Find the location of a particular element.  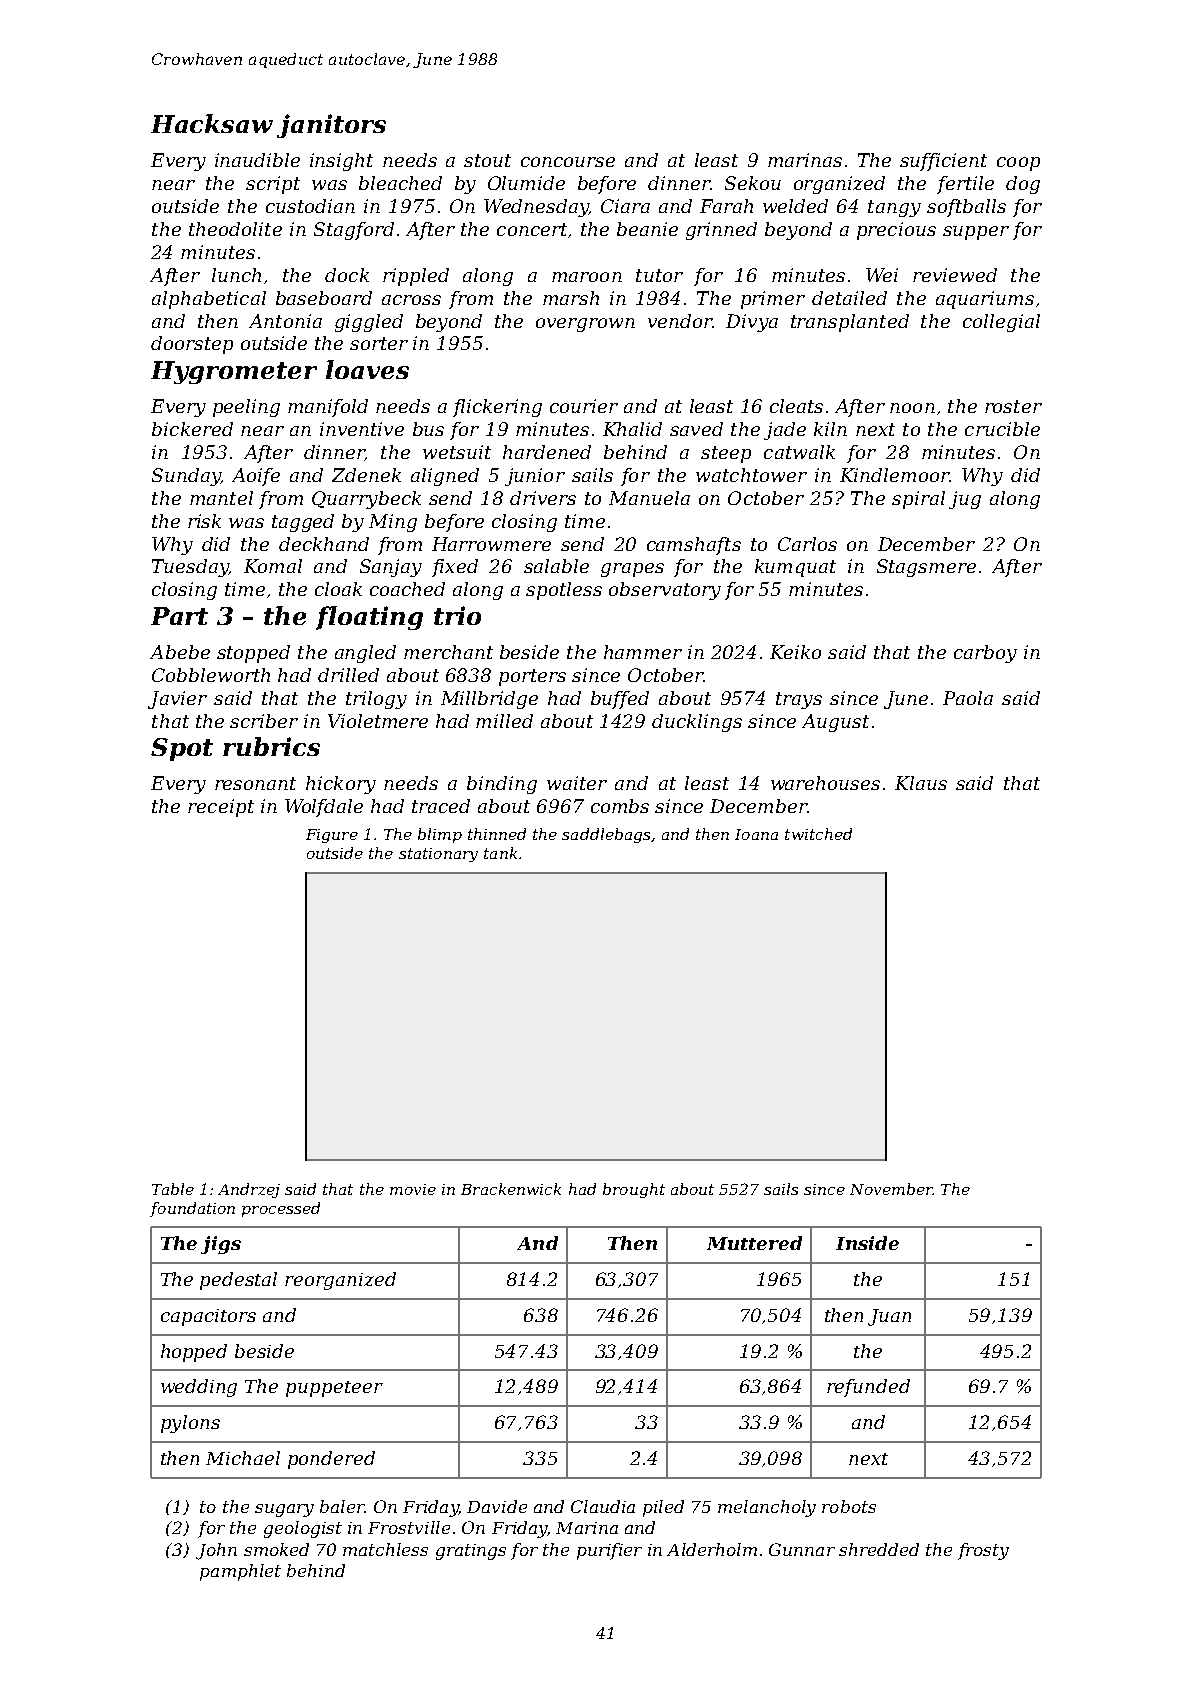

frosty is located at coordinates (983, 1551).
